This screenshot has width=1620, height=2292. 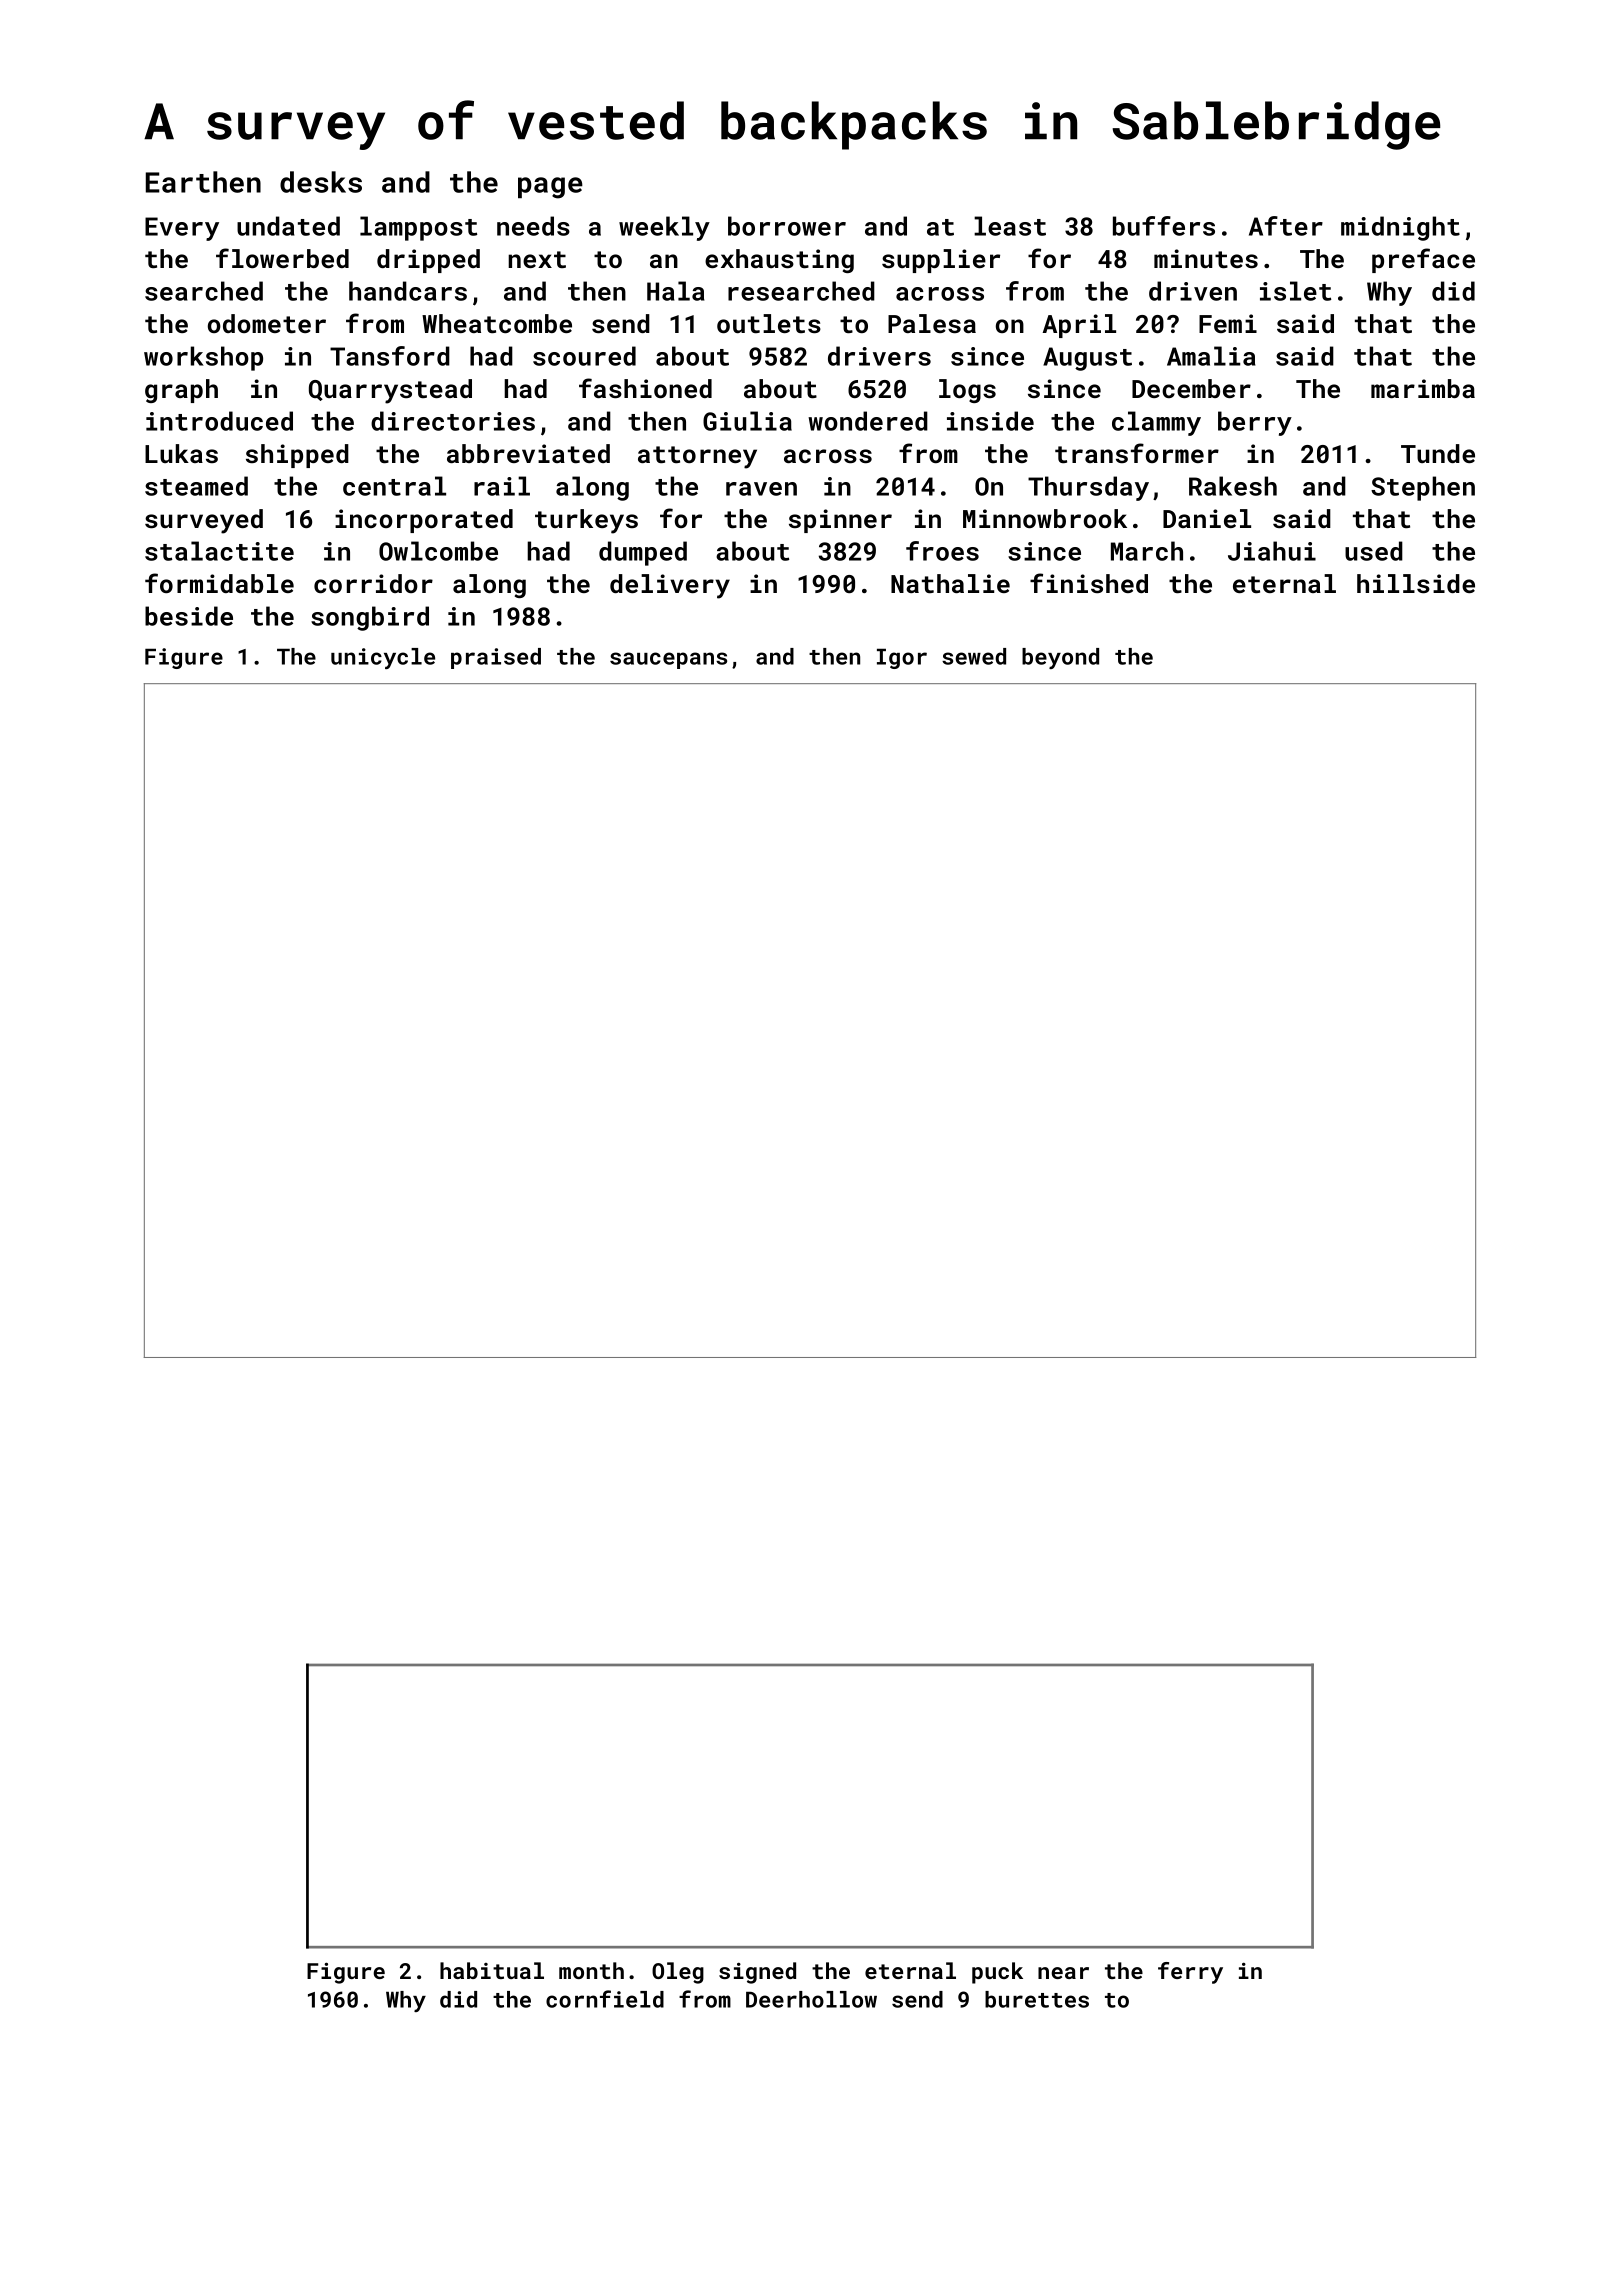 I want to click on habitual, so click(x=492, y=1970).
